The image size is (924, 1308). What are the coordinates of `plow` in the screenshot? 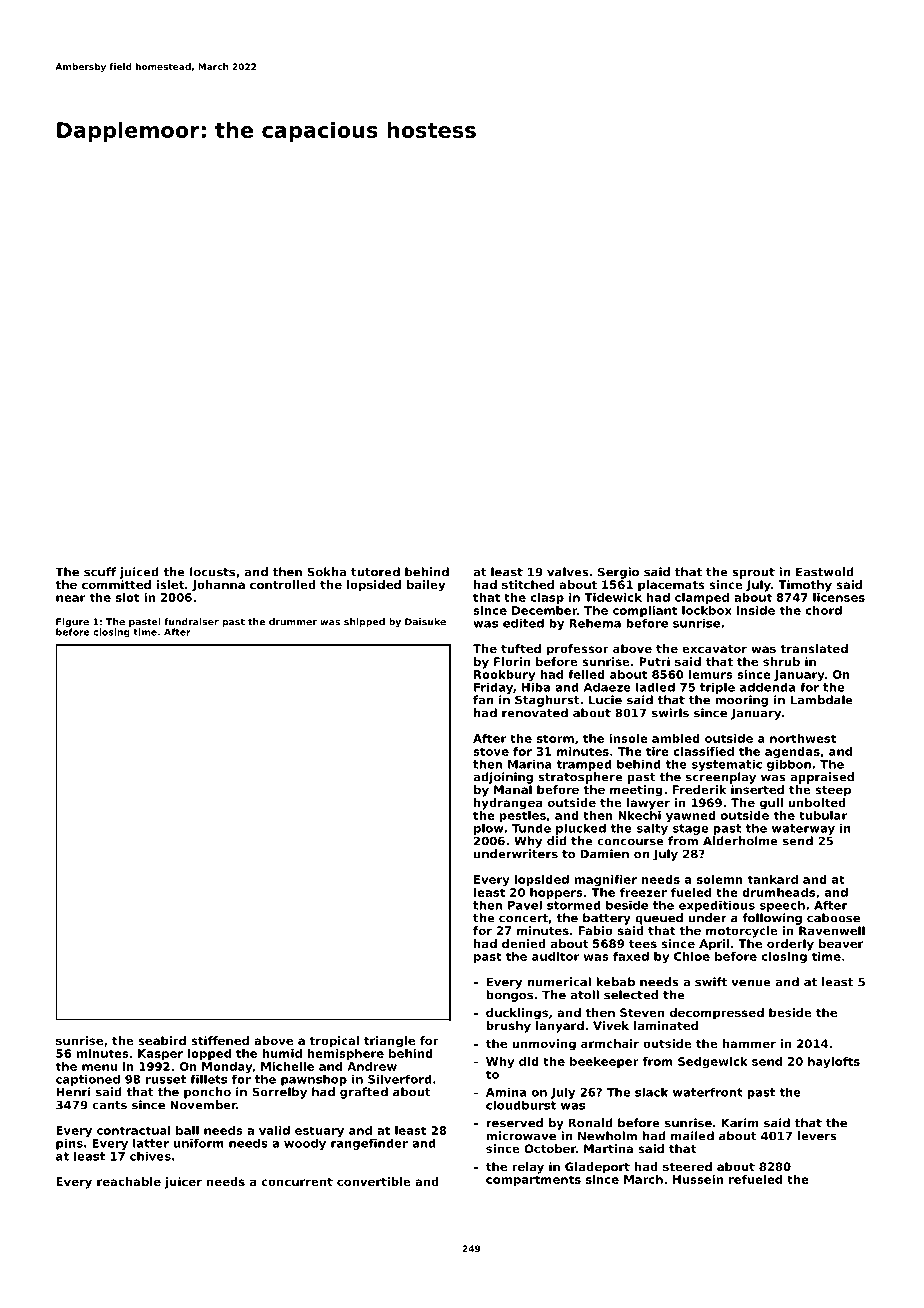 It's located at (489, 829).
